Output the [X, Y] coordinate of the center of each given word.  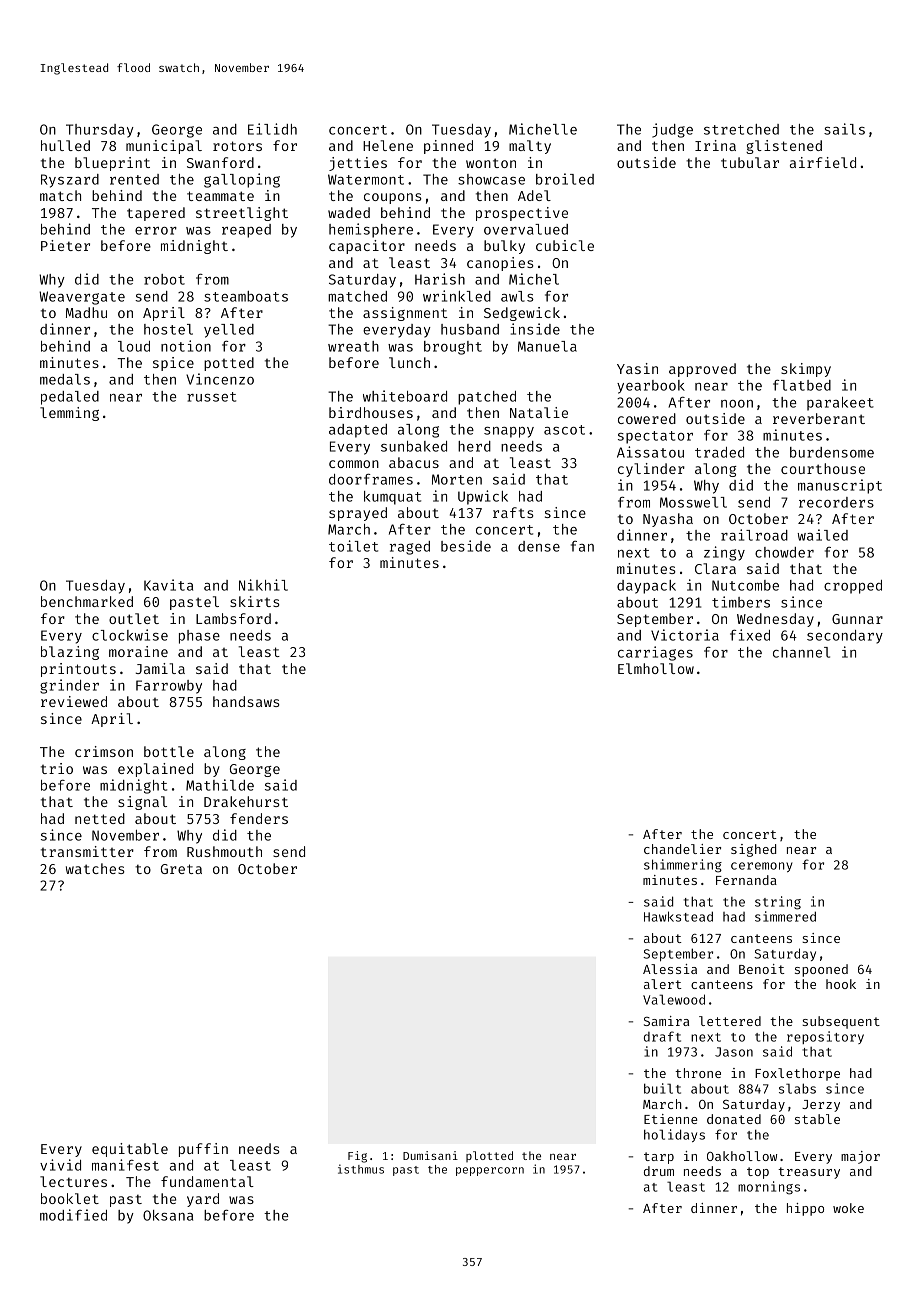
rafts [513, 512]
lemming [69, 414]
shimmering [683, 866]
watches [95, 868]
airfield [823, 162]
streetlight [242, 214]
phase [199, 637]
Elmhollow [656, 668]
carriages [655, 653]
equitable [130, 1150]
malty [530, 147]
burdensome [832, 452]
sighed [753, 850]
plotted [489, 1156]
